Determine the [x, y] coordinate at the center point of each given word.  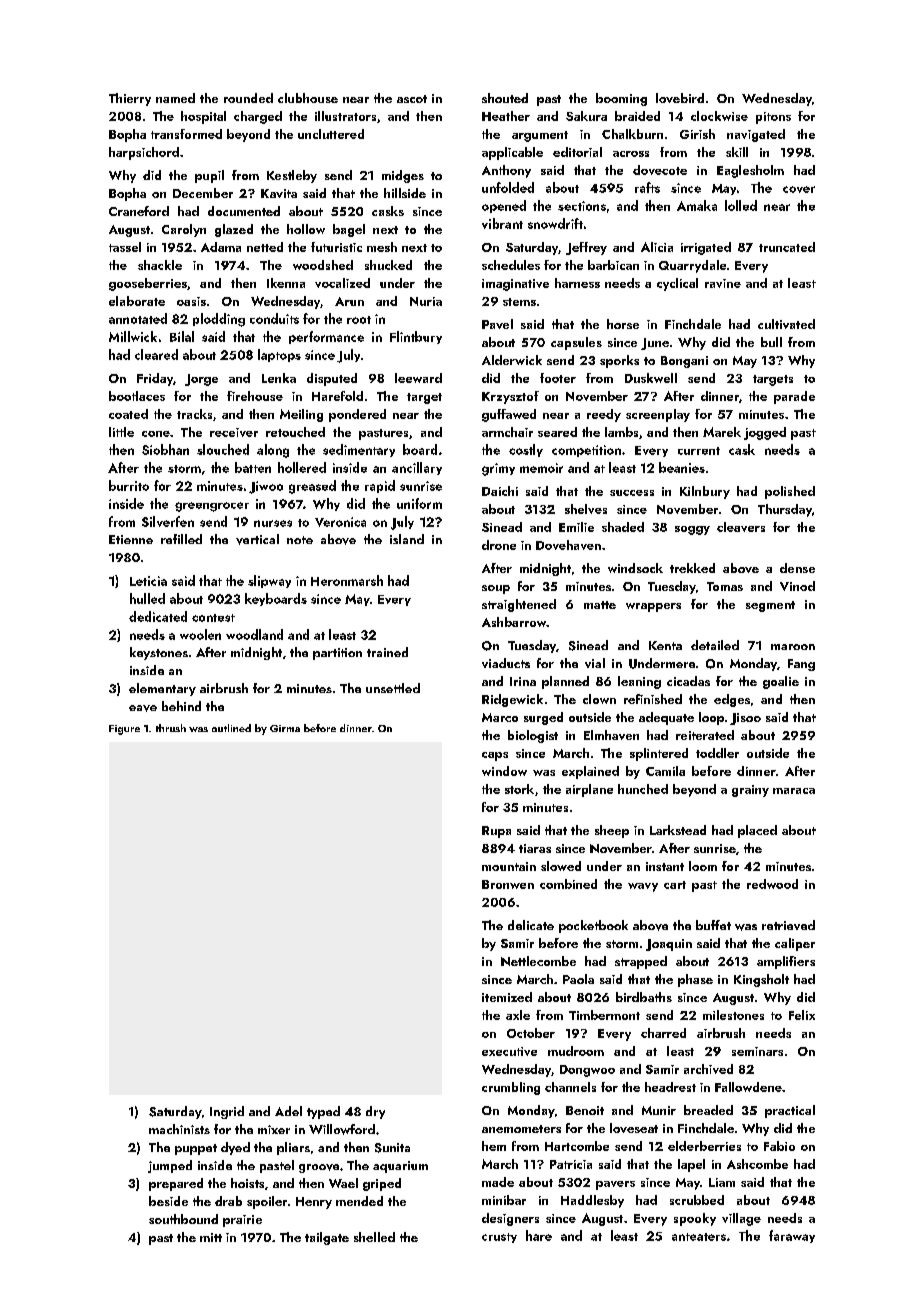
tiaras [535, 848]
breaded [708, 1110]
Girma [285, 728]
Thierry [130, 99]
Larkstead [678, 830]
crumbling [511, 1088]
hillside [405, 193]
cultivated [786, 324]
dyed [235, 1148]
